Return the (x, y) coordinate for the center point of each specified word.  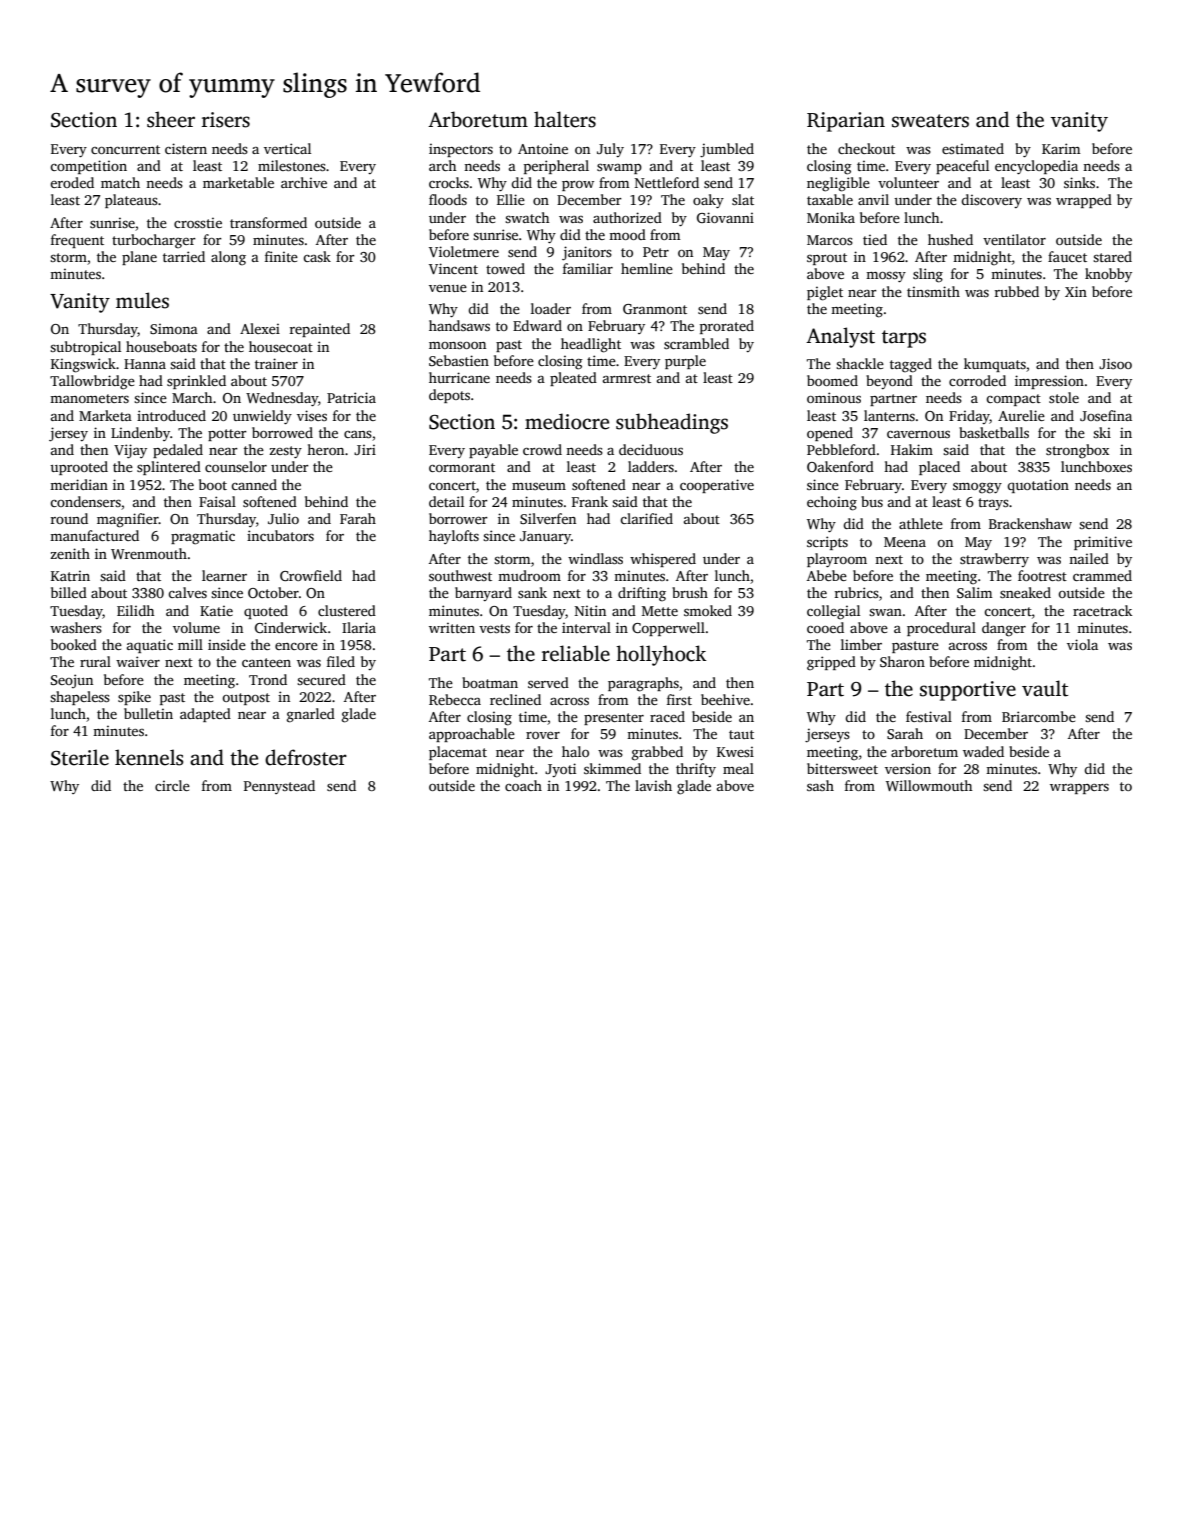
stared (1112, 256)
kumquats (995, 365)
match (120, 182)
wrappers (1079, 788)
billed (69, 592)
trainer (276, 363)
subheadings (672, 423)
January (545, 537)
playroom (837, 560)
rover (543, 735)
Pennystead (279, 787)
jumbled (727, 150)
